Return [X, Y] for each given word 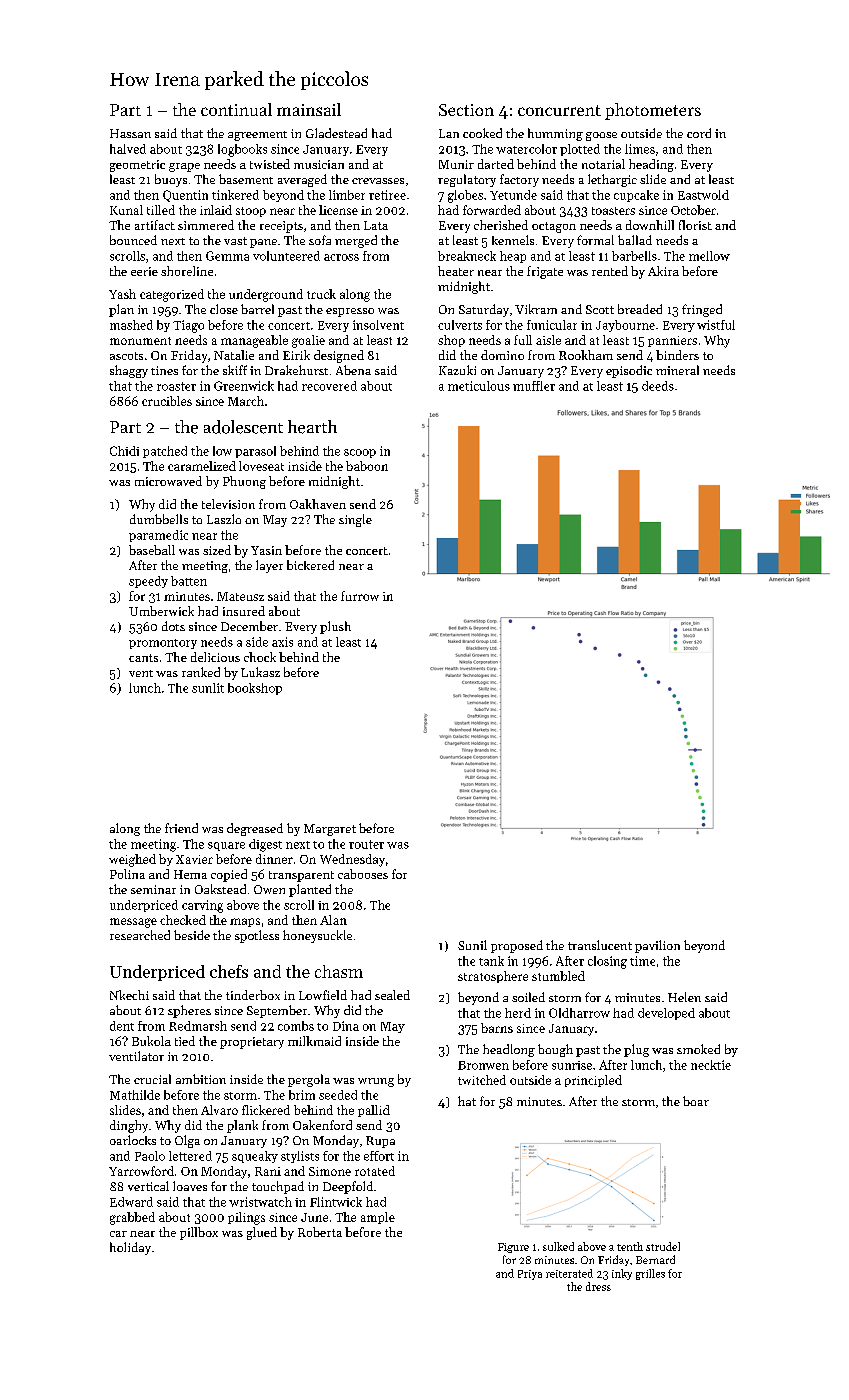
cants [143, 658]
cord [699, 133]
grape [184, 167]
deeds [658, 386]
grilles [650, 1274]
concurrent [559, 110]
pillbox [199, 1233]
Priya [530, 1275]
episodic [629, 371]
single [355, 520]
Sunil [472, 945]
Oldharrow [579, 1013]
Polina [127, 874]
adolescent [243, 427]
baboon [367, 466]
